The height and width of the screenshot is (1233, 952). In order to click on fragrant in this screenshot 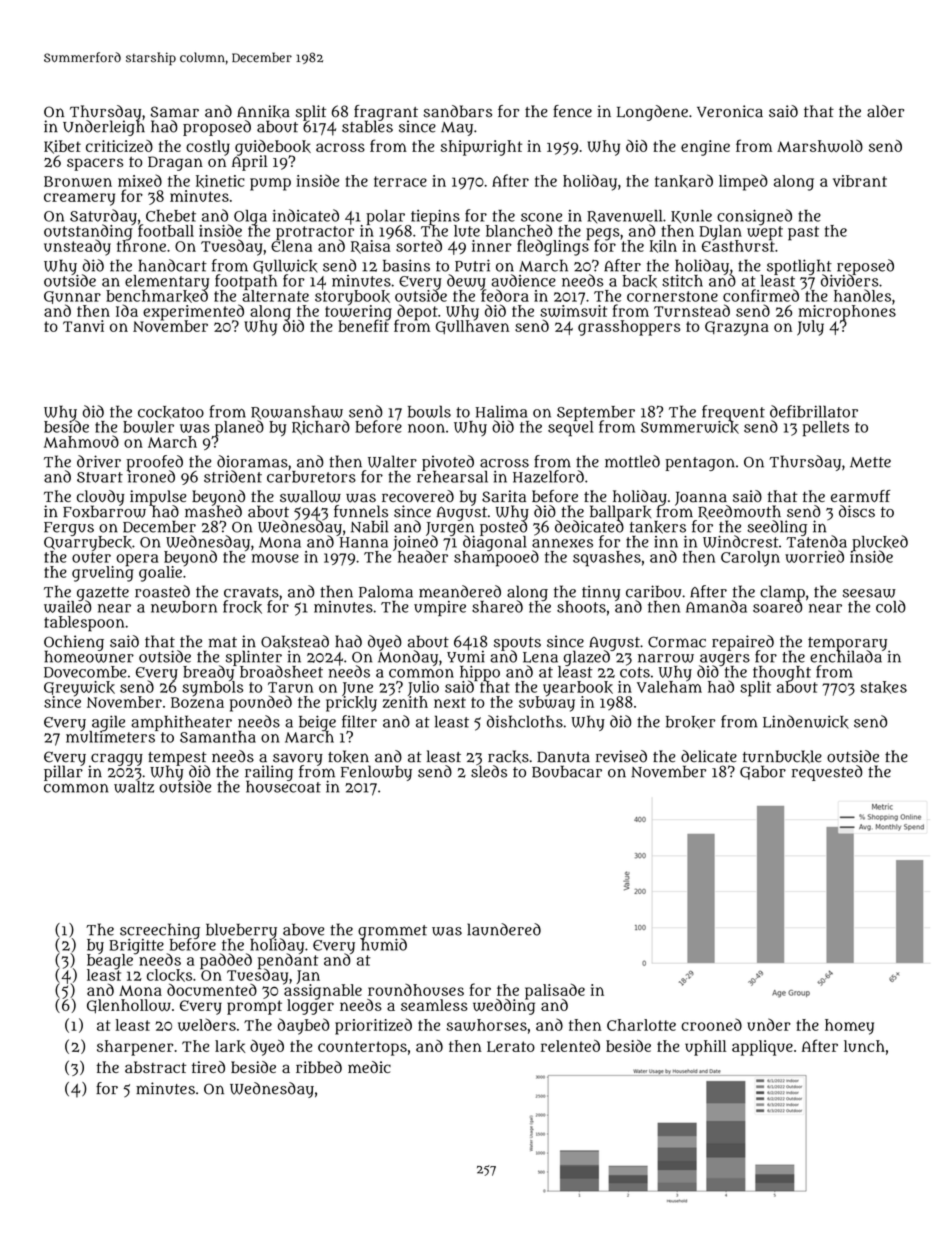, I will do `click(386, 113)`.
